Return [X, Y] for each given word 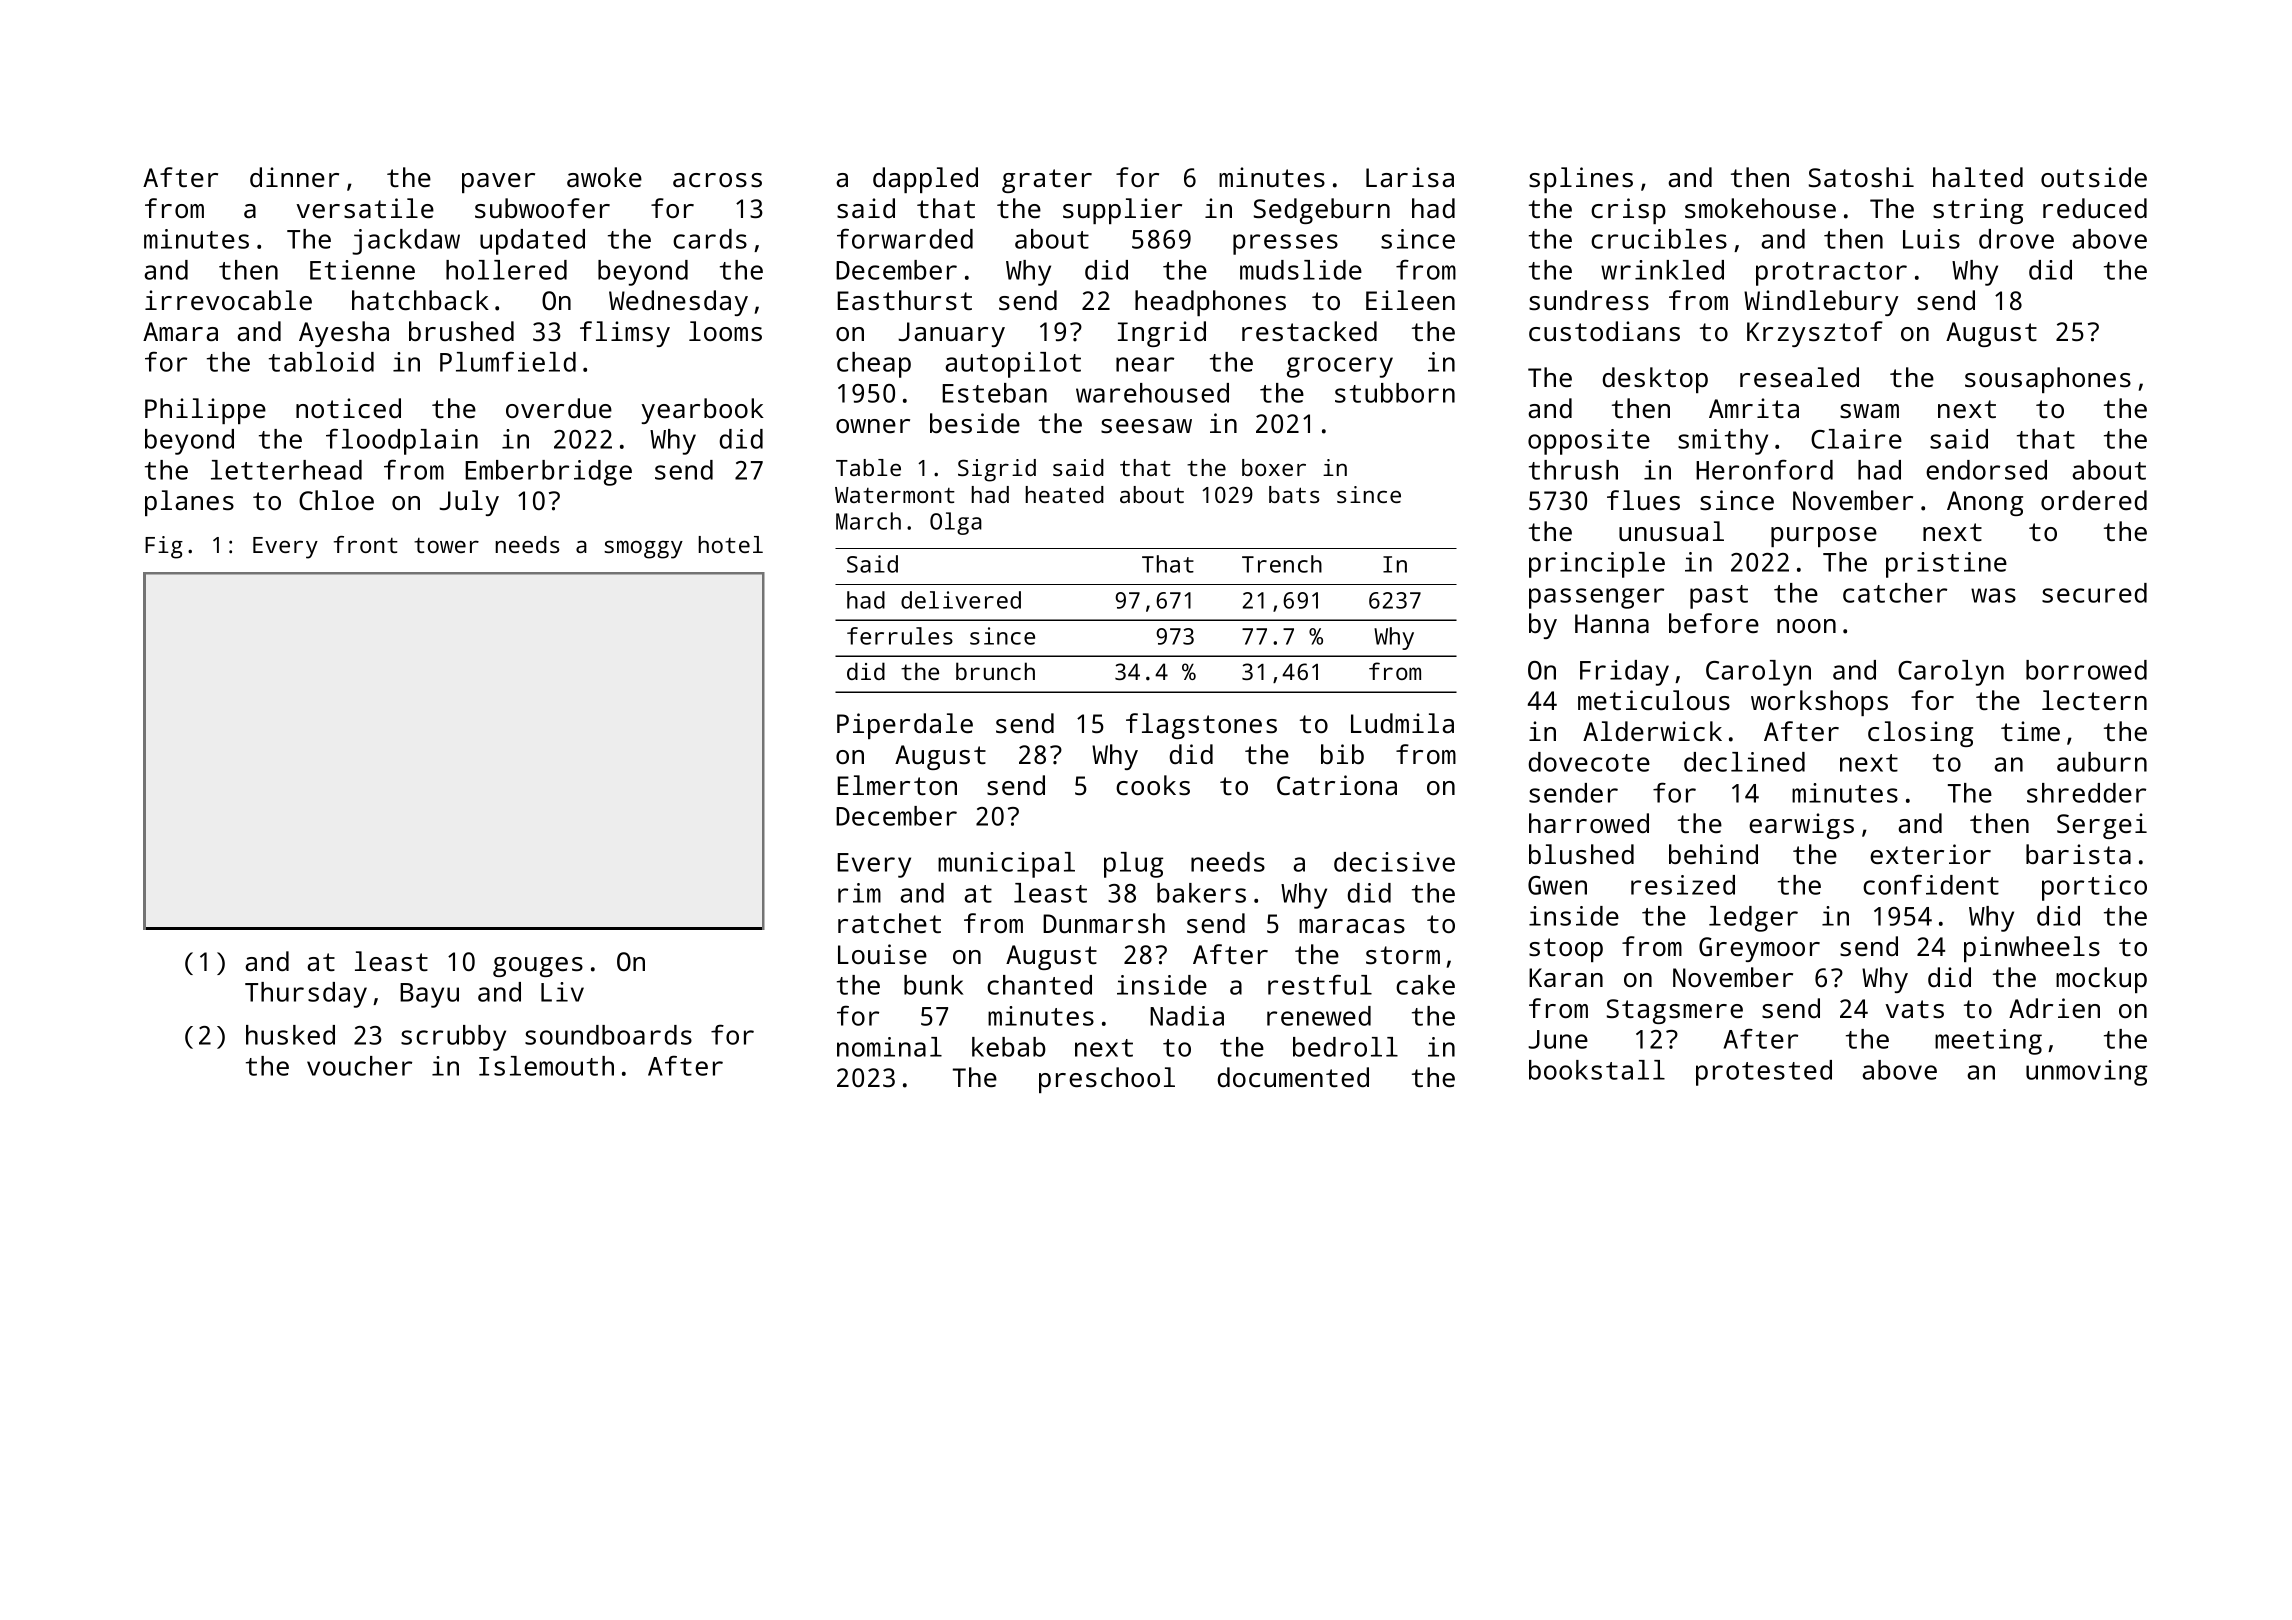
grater [1047, 181]
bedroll [1345, 1047]
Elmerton [897, 785]
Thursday [306, 995]
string [1978, 211]
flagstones [1201, 726]
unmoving [2086, 1073]
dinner [294, 177]
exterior [1930, 854]
